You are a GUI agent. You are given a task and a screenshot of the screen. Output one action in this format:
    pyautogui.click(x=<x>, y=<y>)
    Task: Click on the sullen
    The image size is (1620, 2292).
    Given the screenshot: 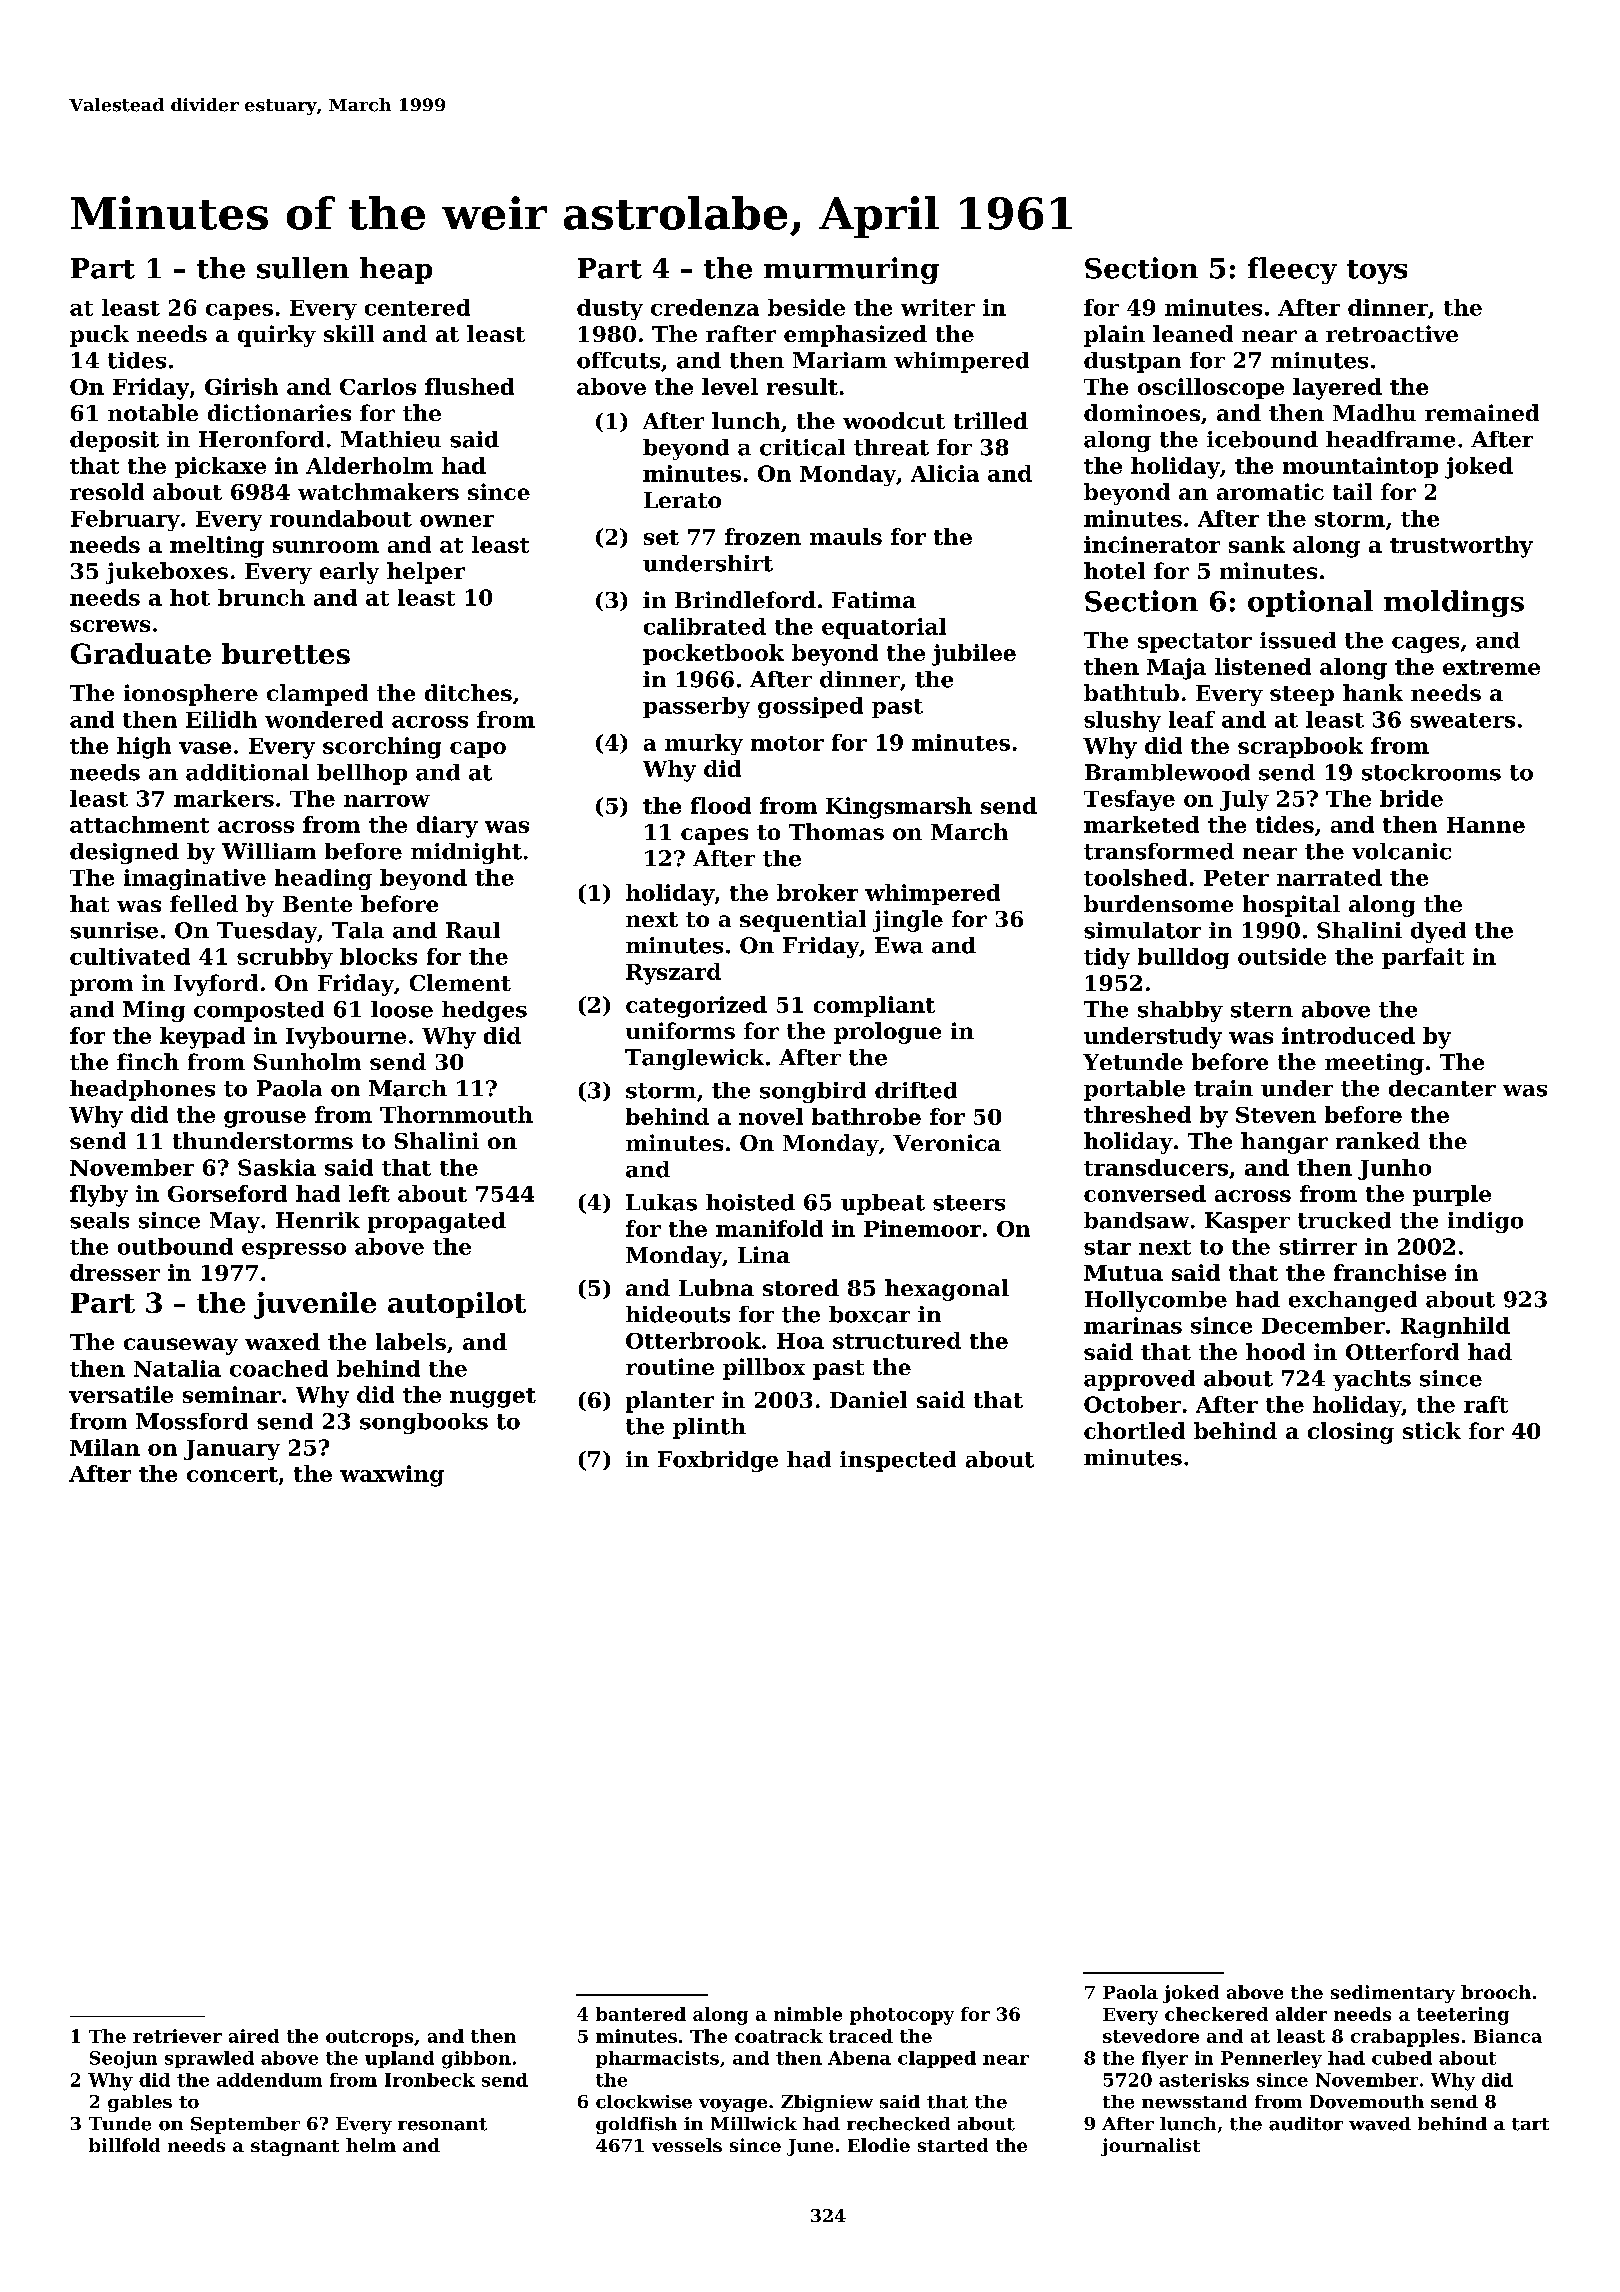 What is the action you would take?
    pyautogui.click(x=303, y=268)
